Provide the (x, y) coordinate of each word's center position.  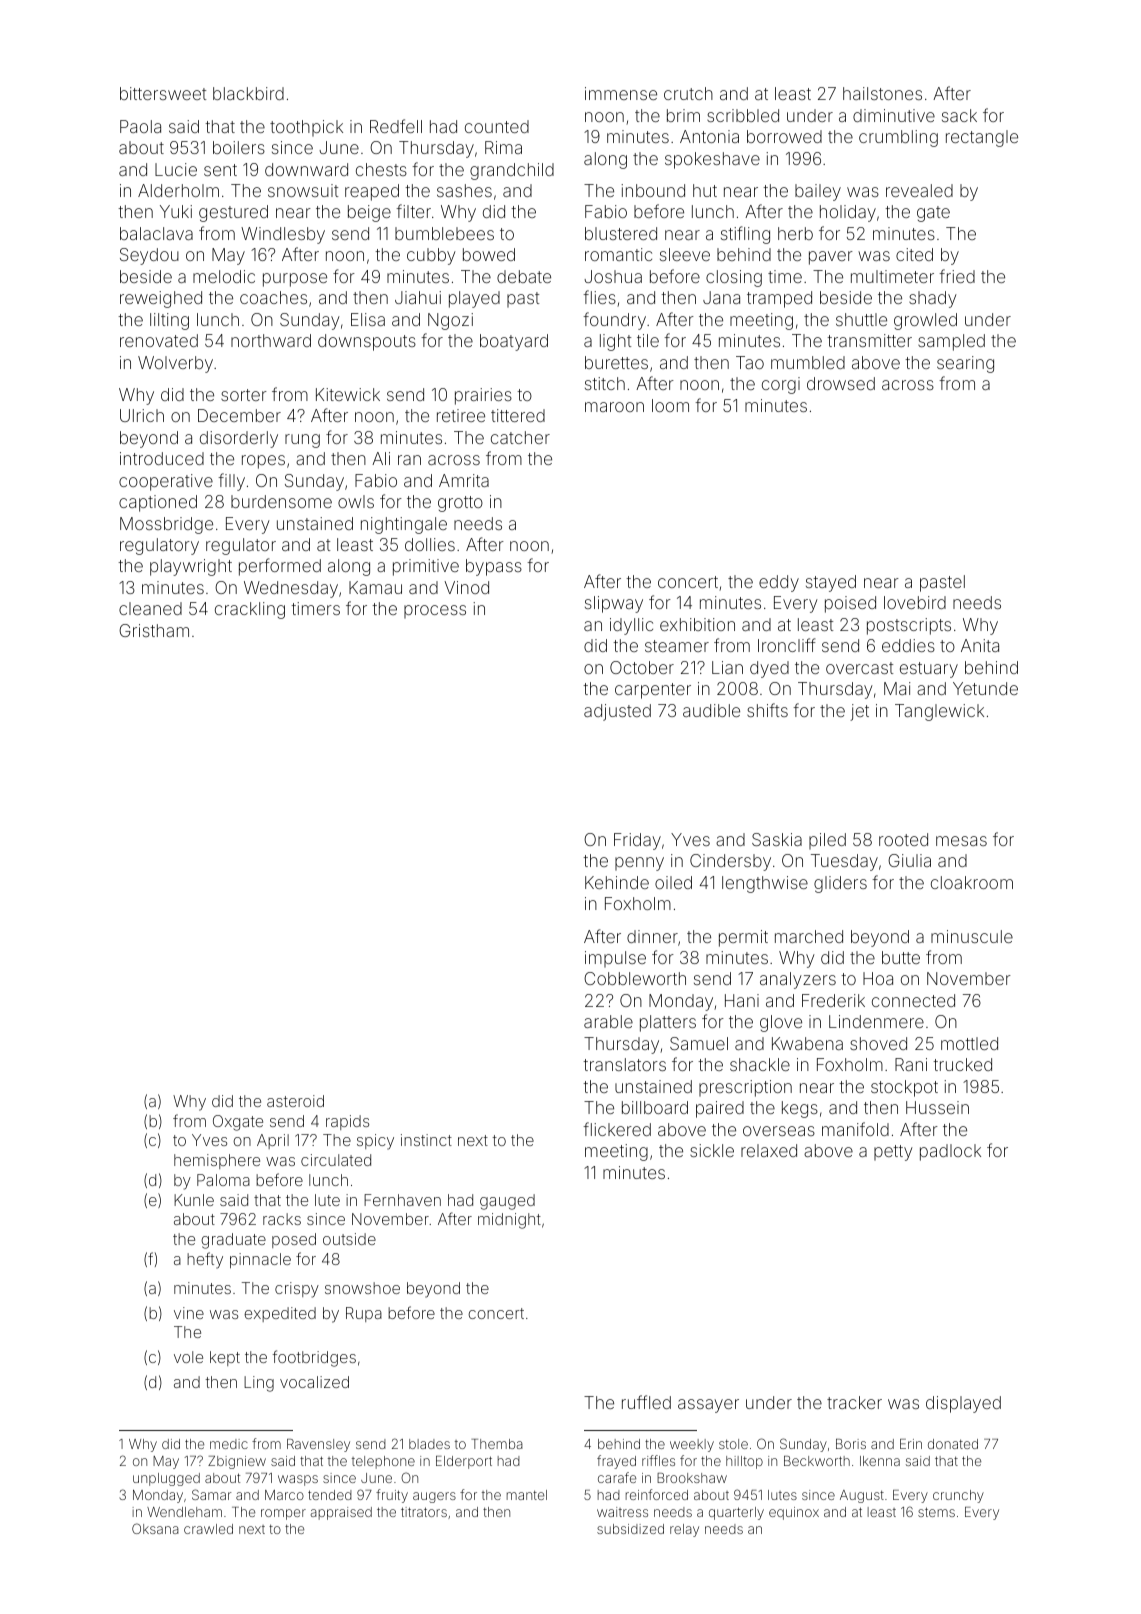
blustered (621, 233)
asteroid (295, 1101)
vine (189, 1313)
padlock (950, 1152)
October (642, 667)
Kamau (375, 587)
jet (859, 712)
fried (957, 276)
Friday (637, 841)
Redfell (396, 126)
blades (429, 1444)
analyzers (798, 980)
